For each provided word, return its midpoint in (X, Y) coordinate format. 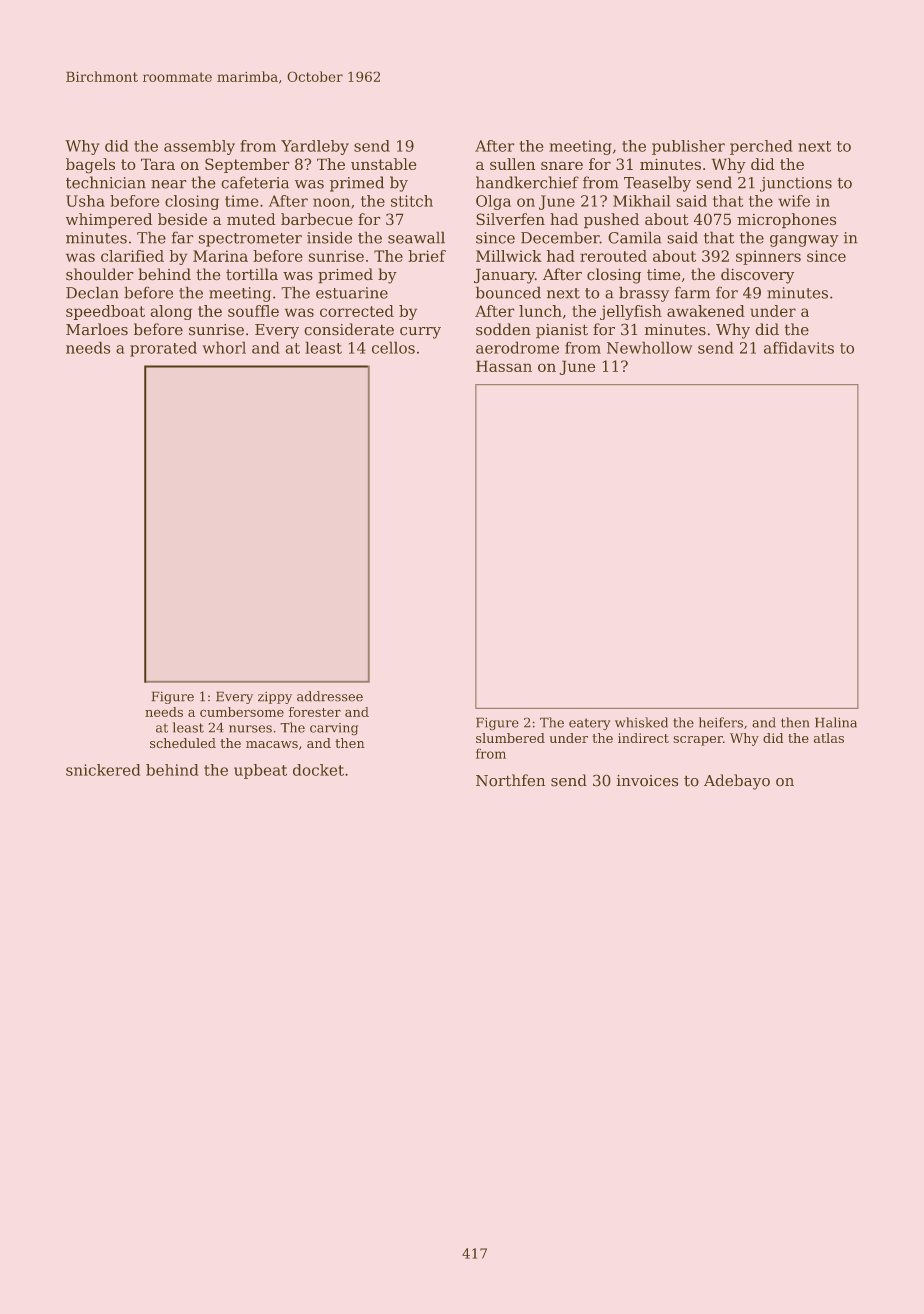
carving (334, 729)
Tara (158, 164)
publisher (688, 147)
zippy (275, 697)
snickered (103, 770)
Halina (836, 722)
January (504, 276)
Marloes (97, 329)
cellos (393, 347)
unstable (384, 164)
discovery (757, 276)
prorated (163, 349)
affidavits (799, 347)
